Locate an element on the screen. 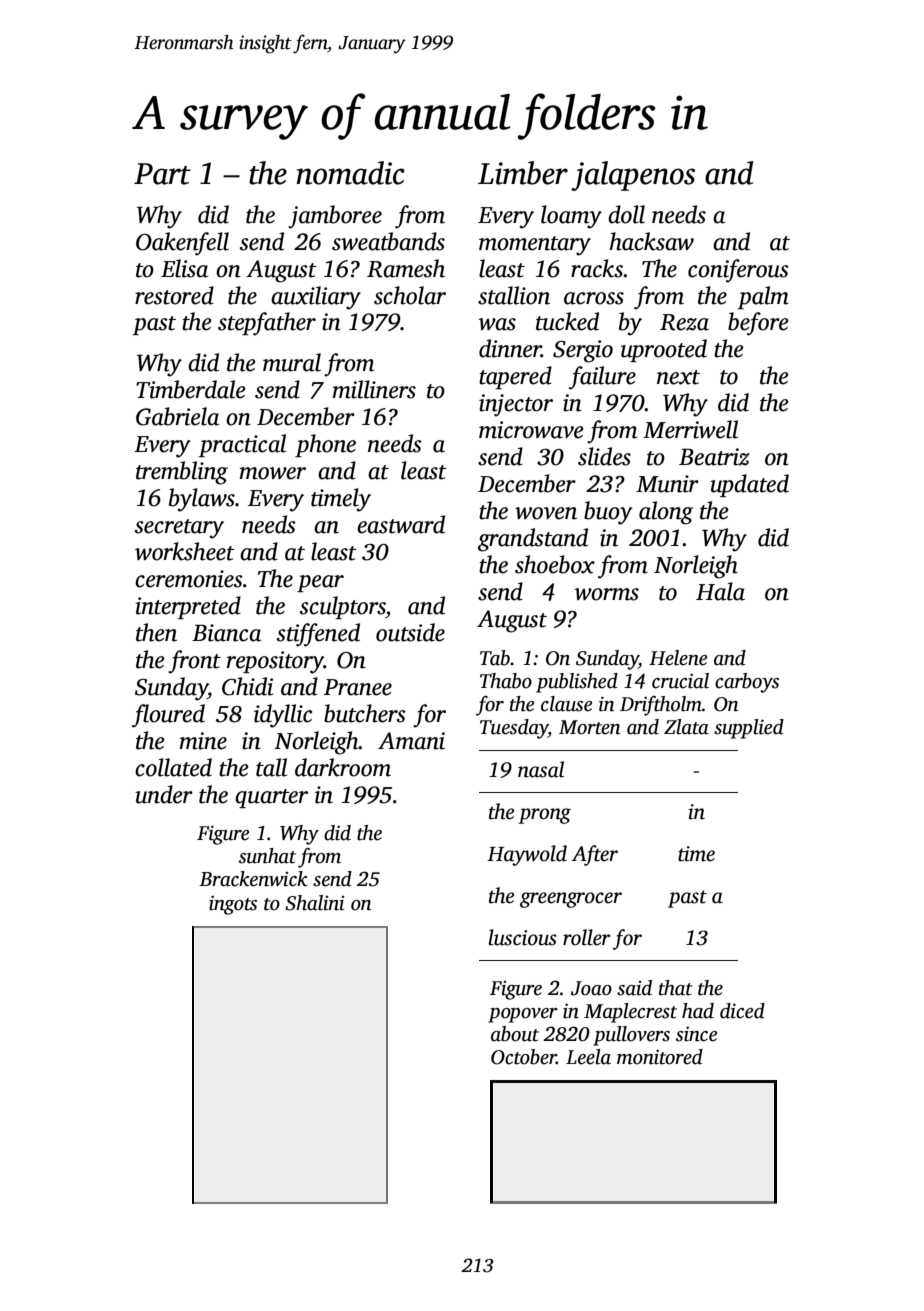 Image resolution: width=924 pixels, height=1311 pixels. racks is located at coordinates (597, 268).
